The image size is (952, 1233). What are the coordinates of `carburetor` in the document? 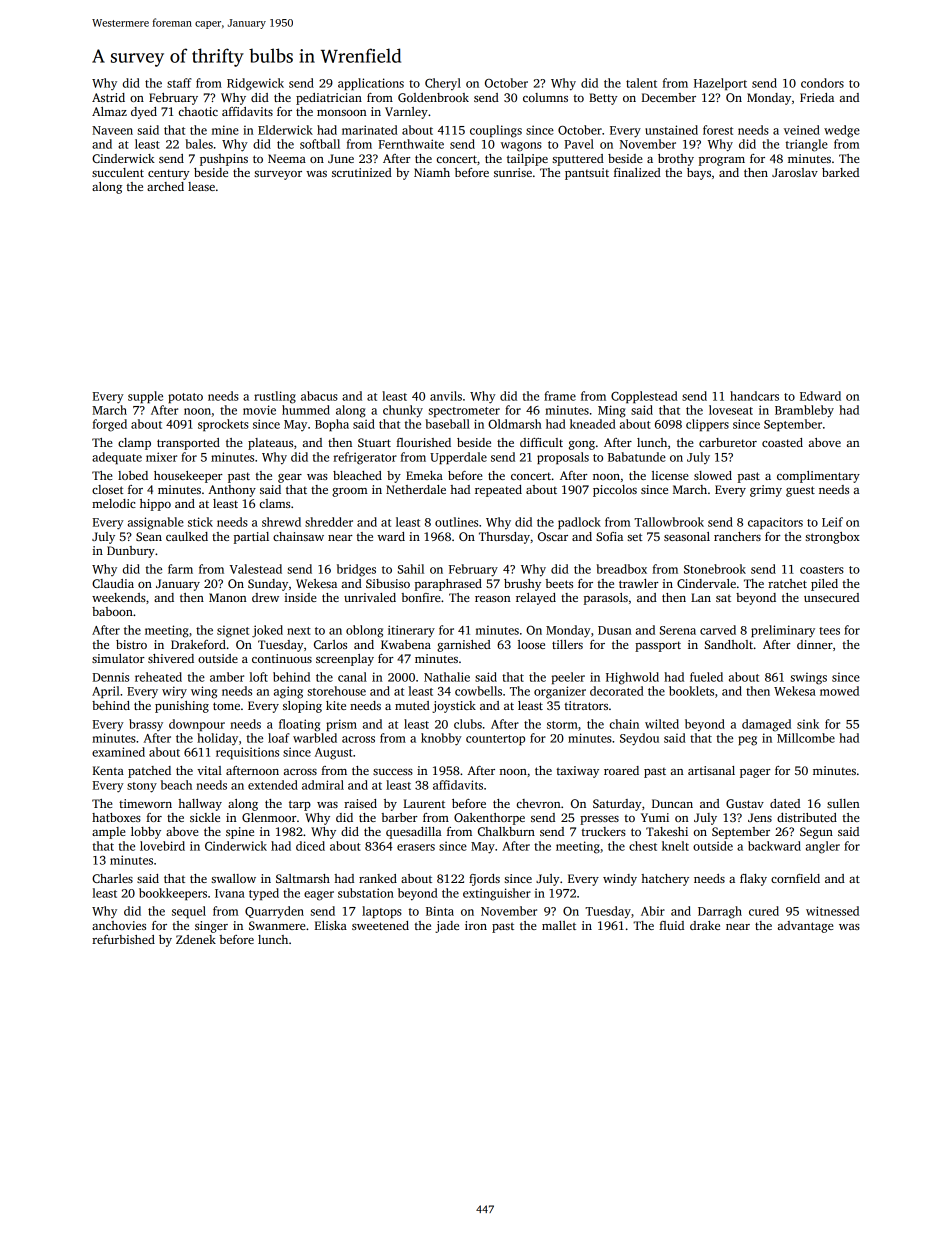 It's located at (728, 442).
